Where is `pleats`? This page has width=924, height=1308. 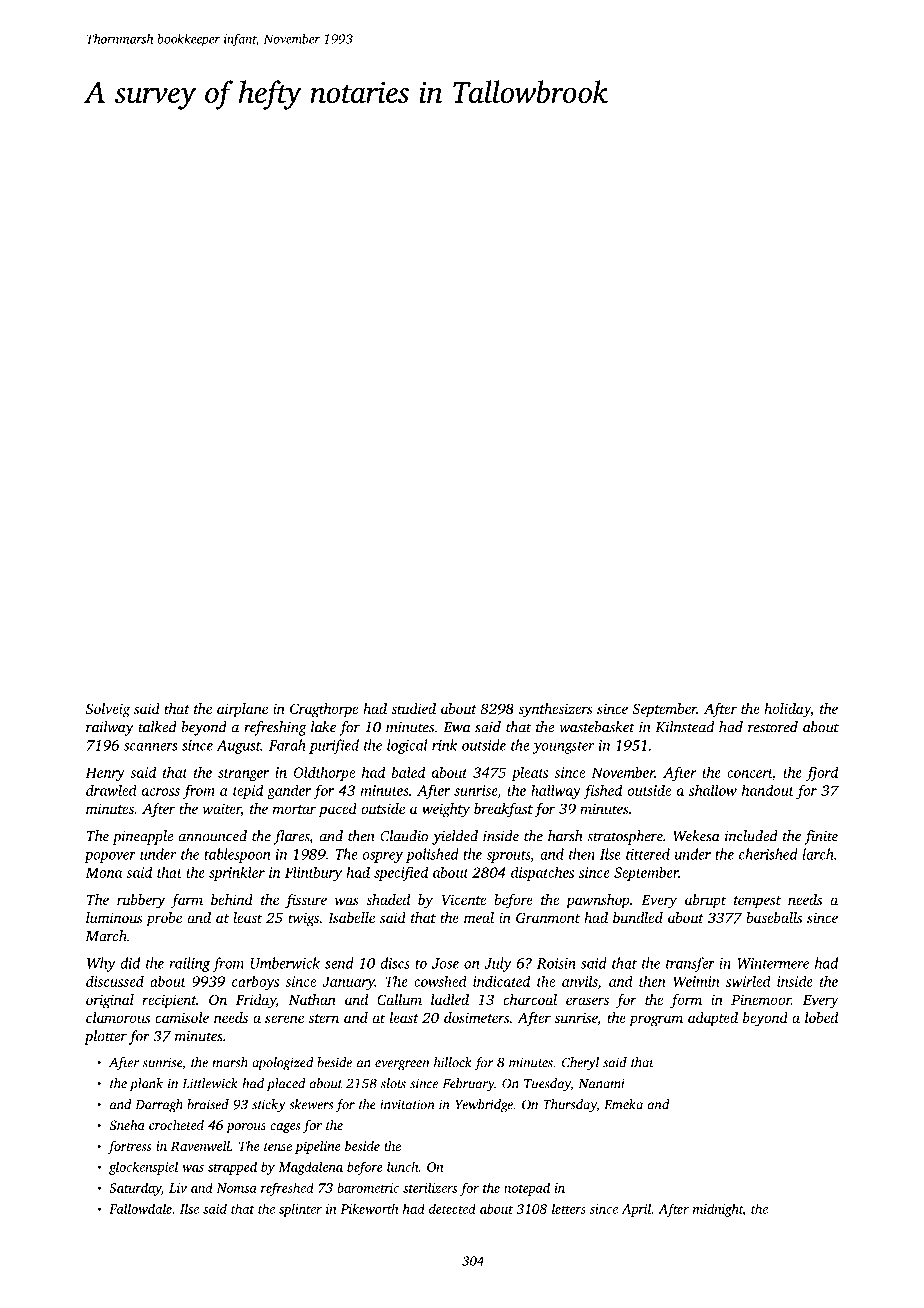 pleats is located at coordinates (529, 773).
